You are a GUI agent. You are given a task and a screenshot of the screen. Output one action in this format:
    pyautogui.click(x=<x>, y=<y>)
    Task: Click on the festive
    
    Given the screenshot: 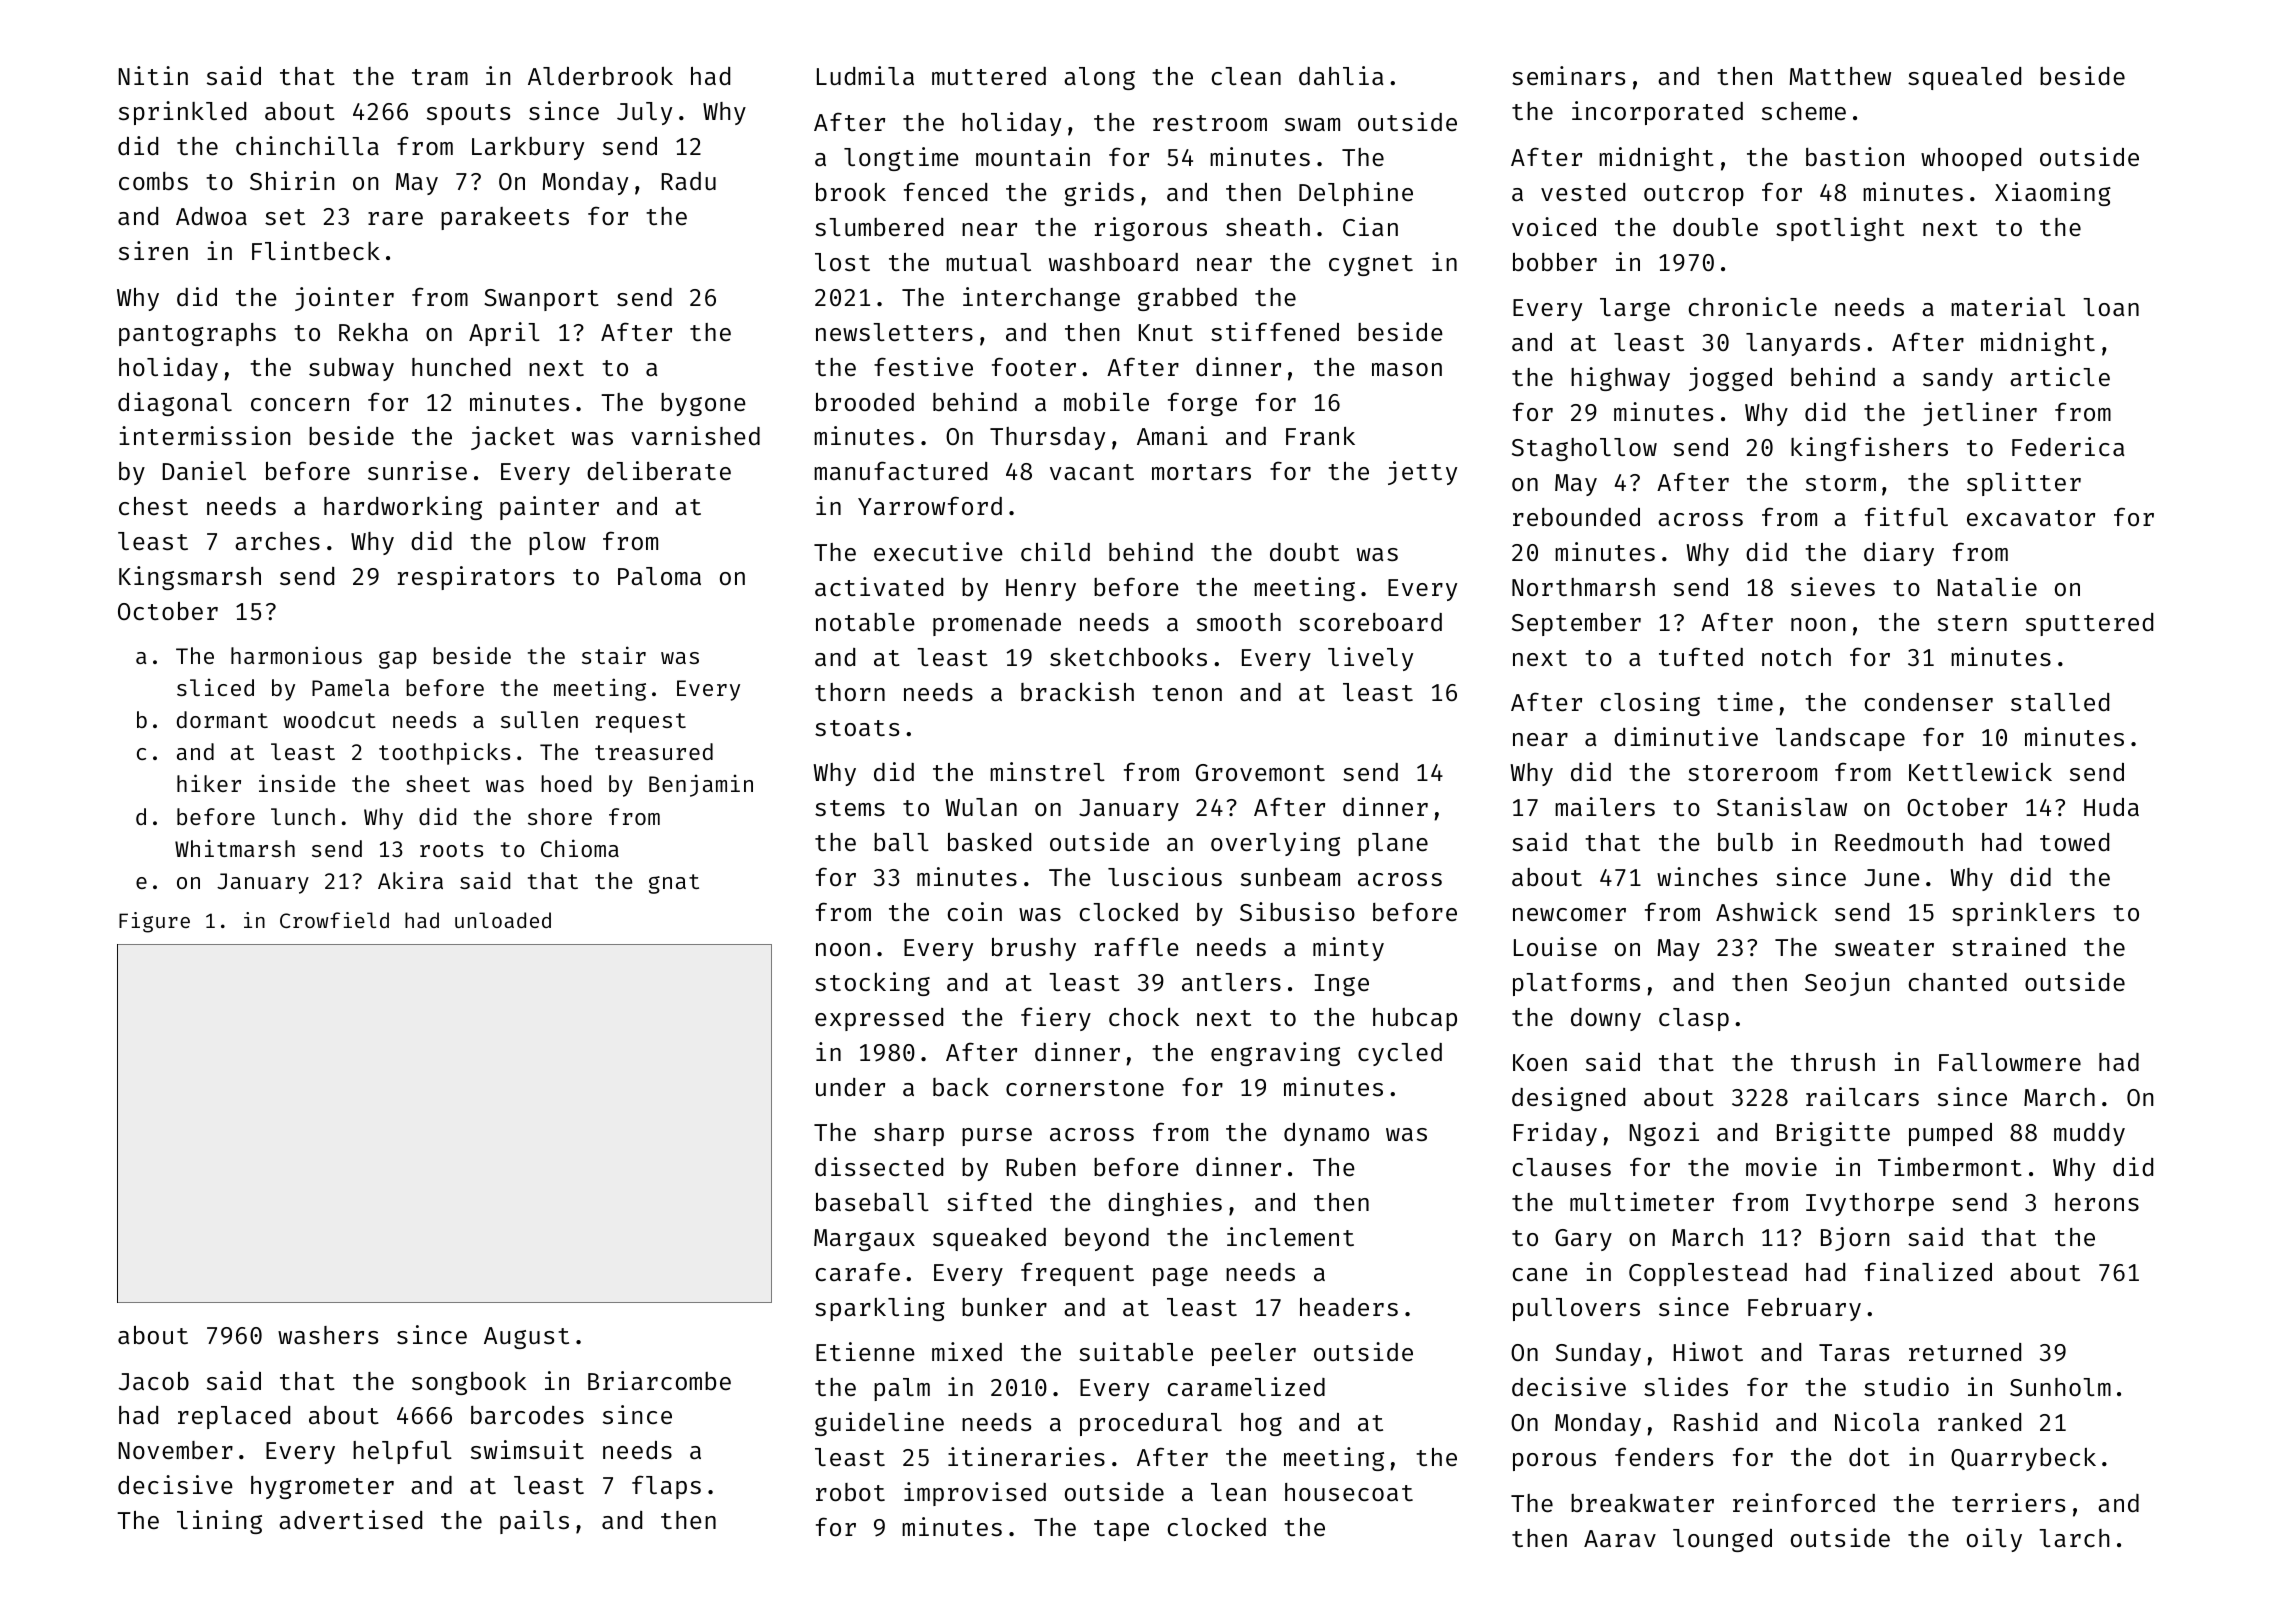 What is the action you would take?
    pyautogui.click(x=923, y=366)
